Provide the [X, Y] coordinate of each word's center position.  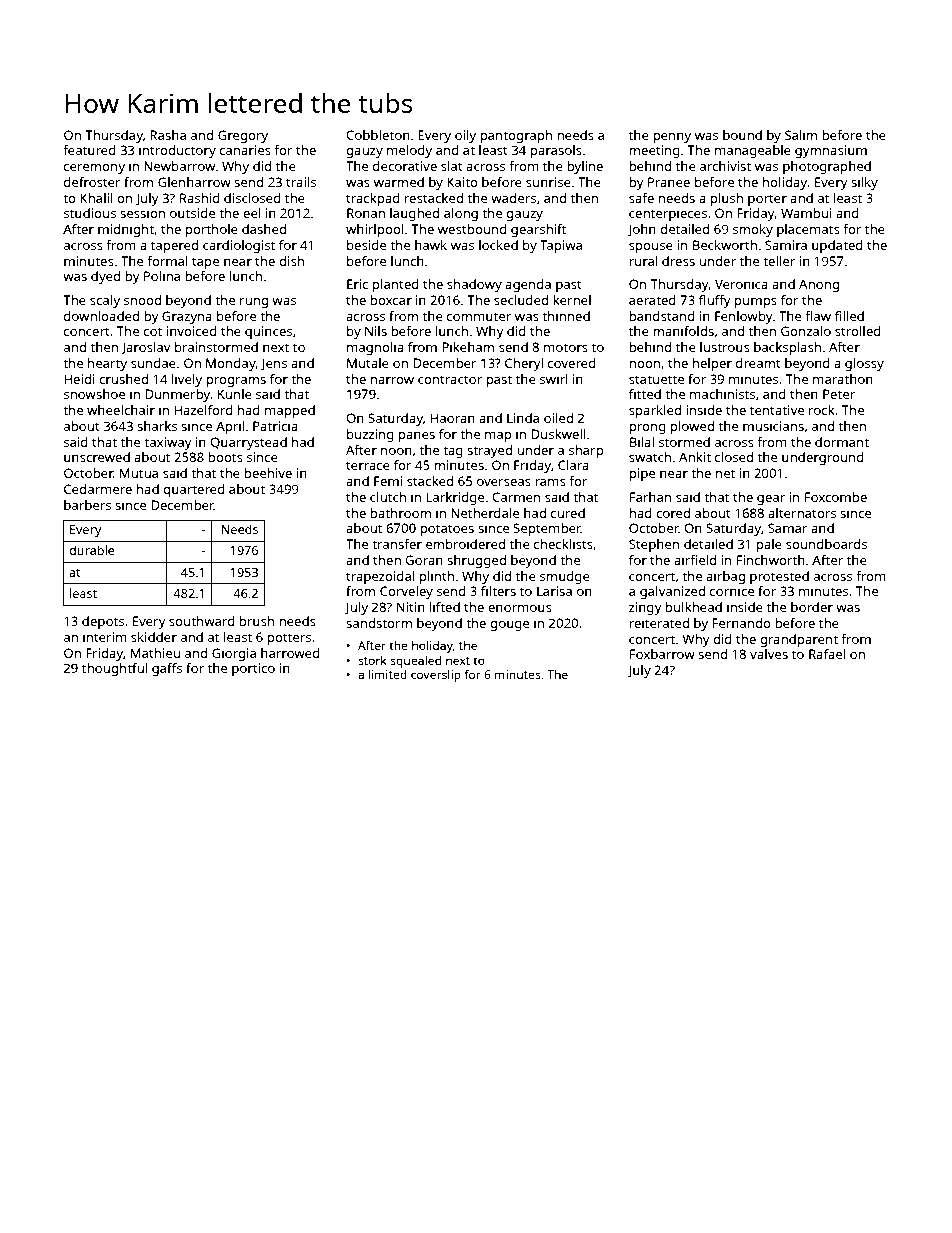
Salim [801, 135]
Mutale [368, 363]
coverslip [436, 676]
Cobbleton [378, 135]
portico [253, 669]
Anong [819, 285]
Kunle [235, 394]
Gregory [243, 136]
